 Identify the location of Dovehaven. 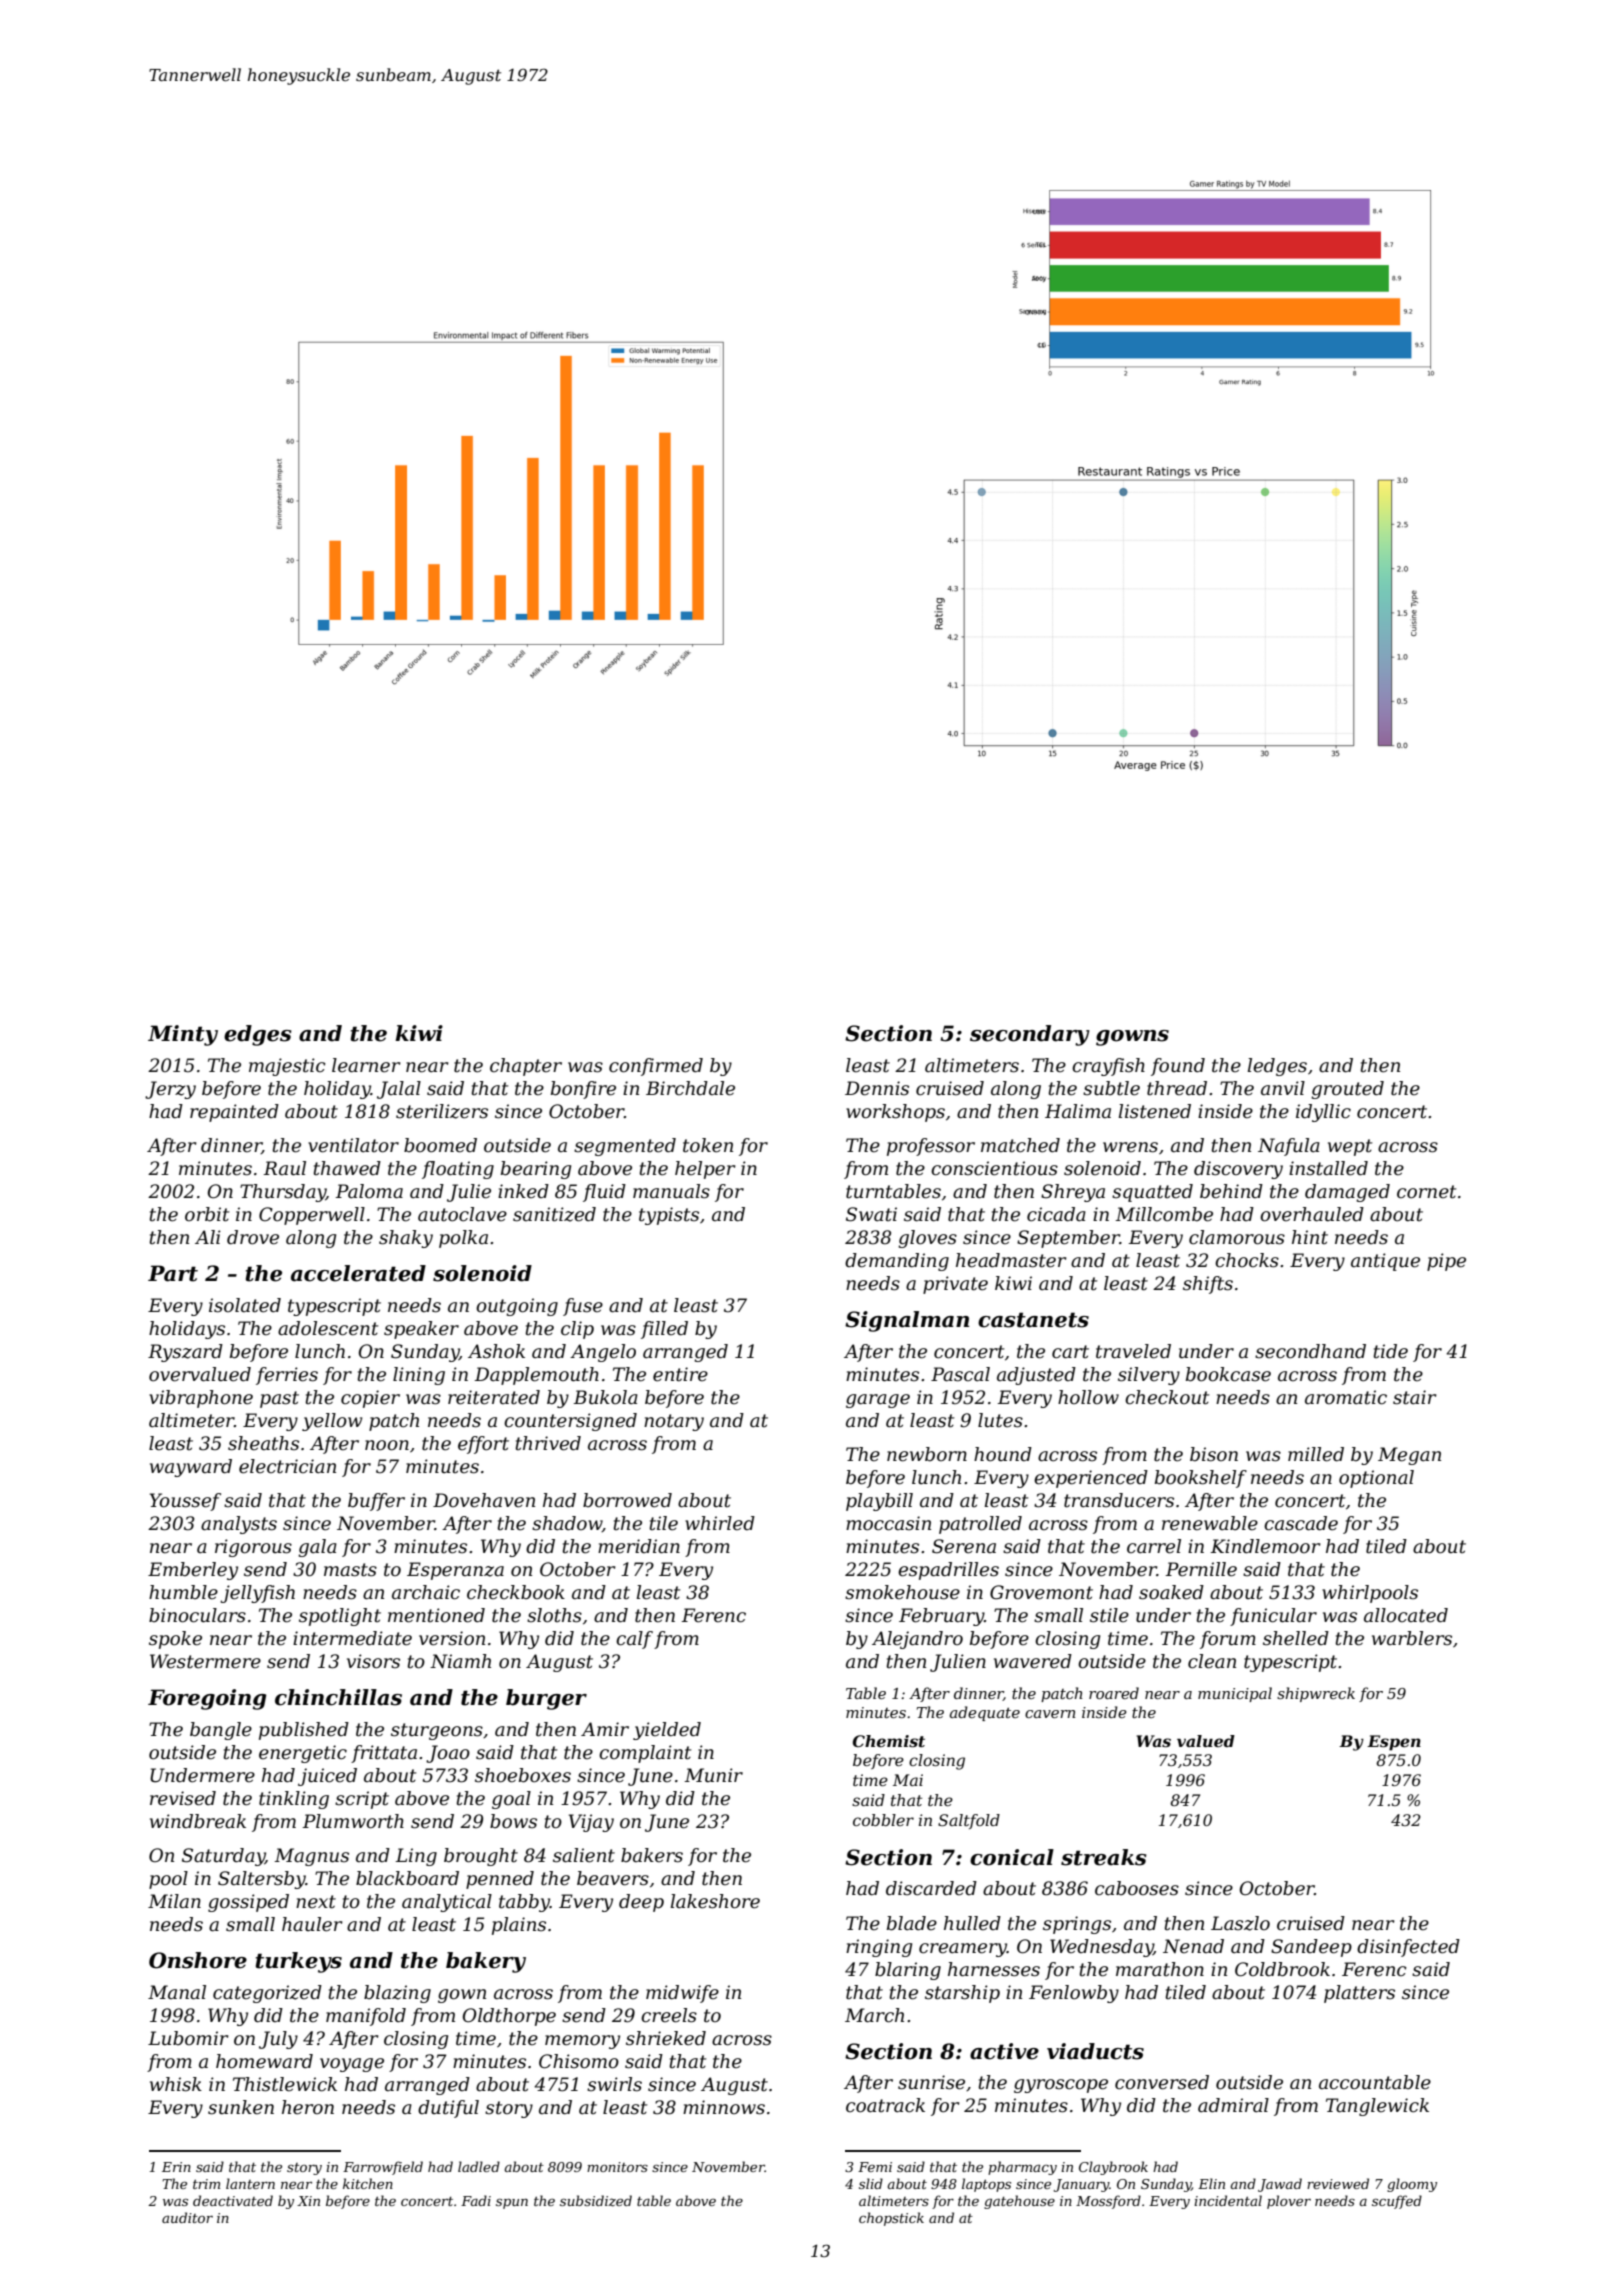
(484, 1500).
